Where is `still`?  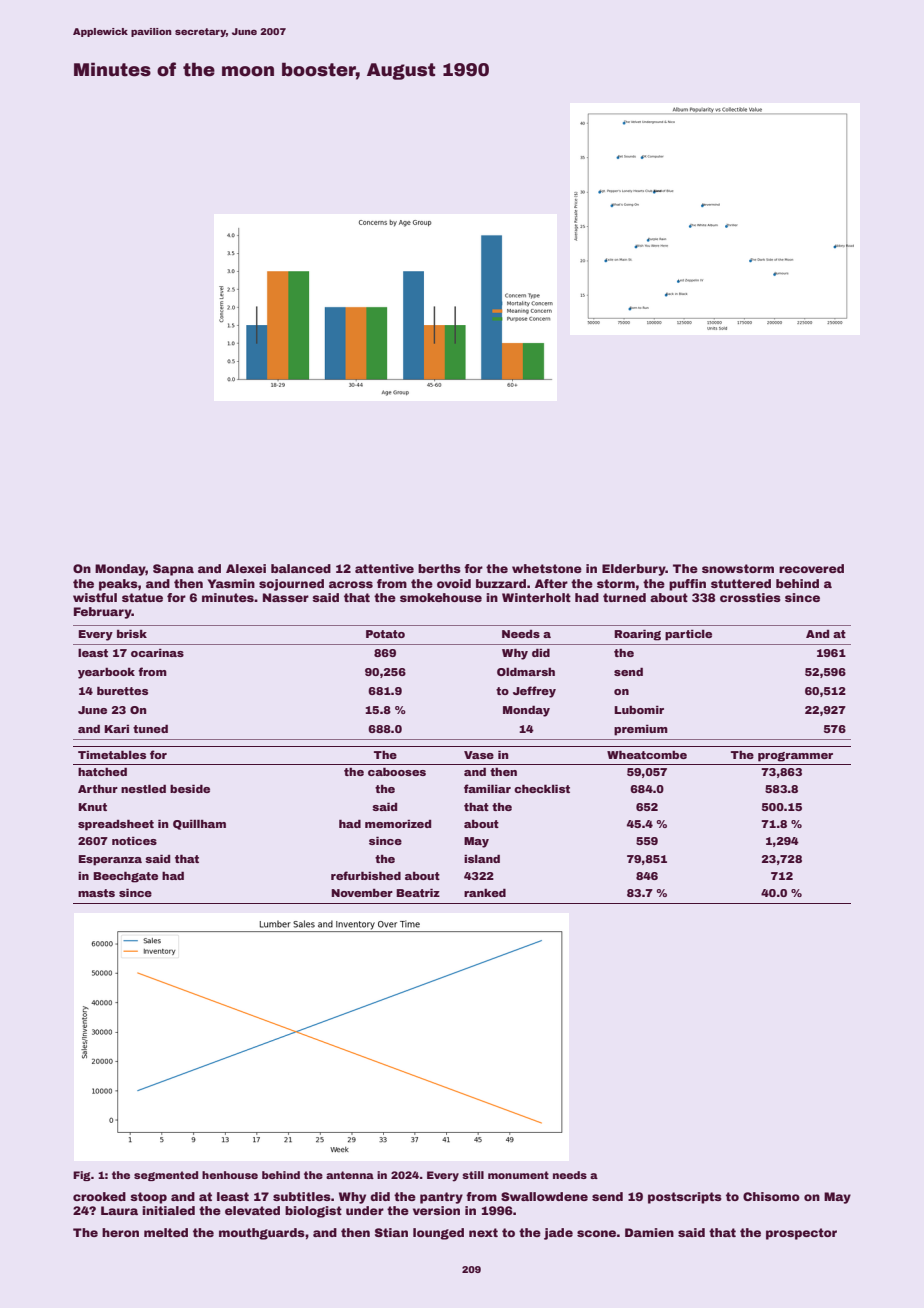 still is located at coordinates (473, 1175).
